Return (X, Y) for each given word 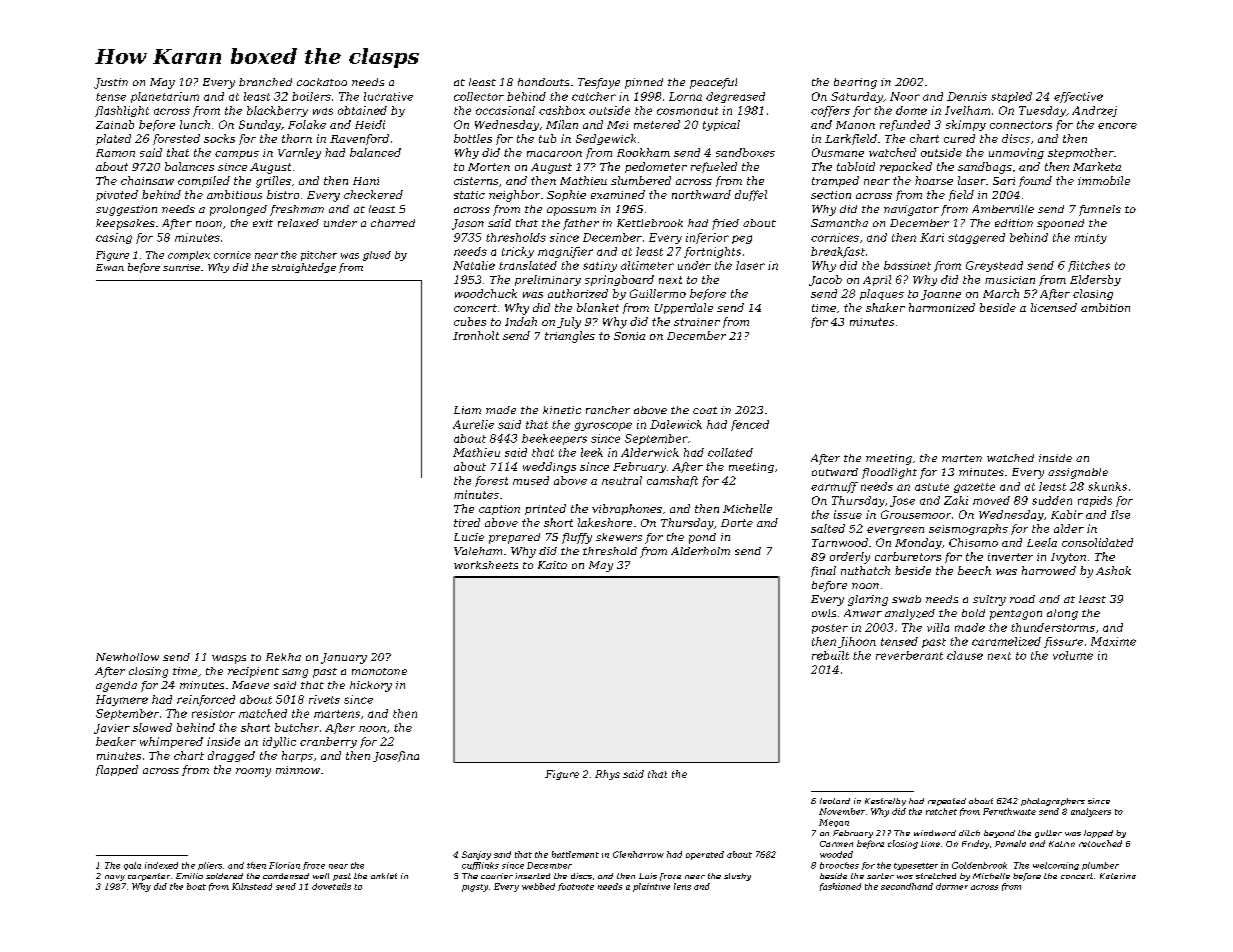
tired (467, 522)
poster (830, 629)
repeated (947, 802)
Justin (111, 83)
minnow (298, 770)
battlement (575, 854)
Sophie (566, 195)
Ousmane (838, 152)
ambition (1105, 307)
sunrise (181, 267)
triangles (570, 337)
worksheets (486, 565)
